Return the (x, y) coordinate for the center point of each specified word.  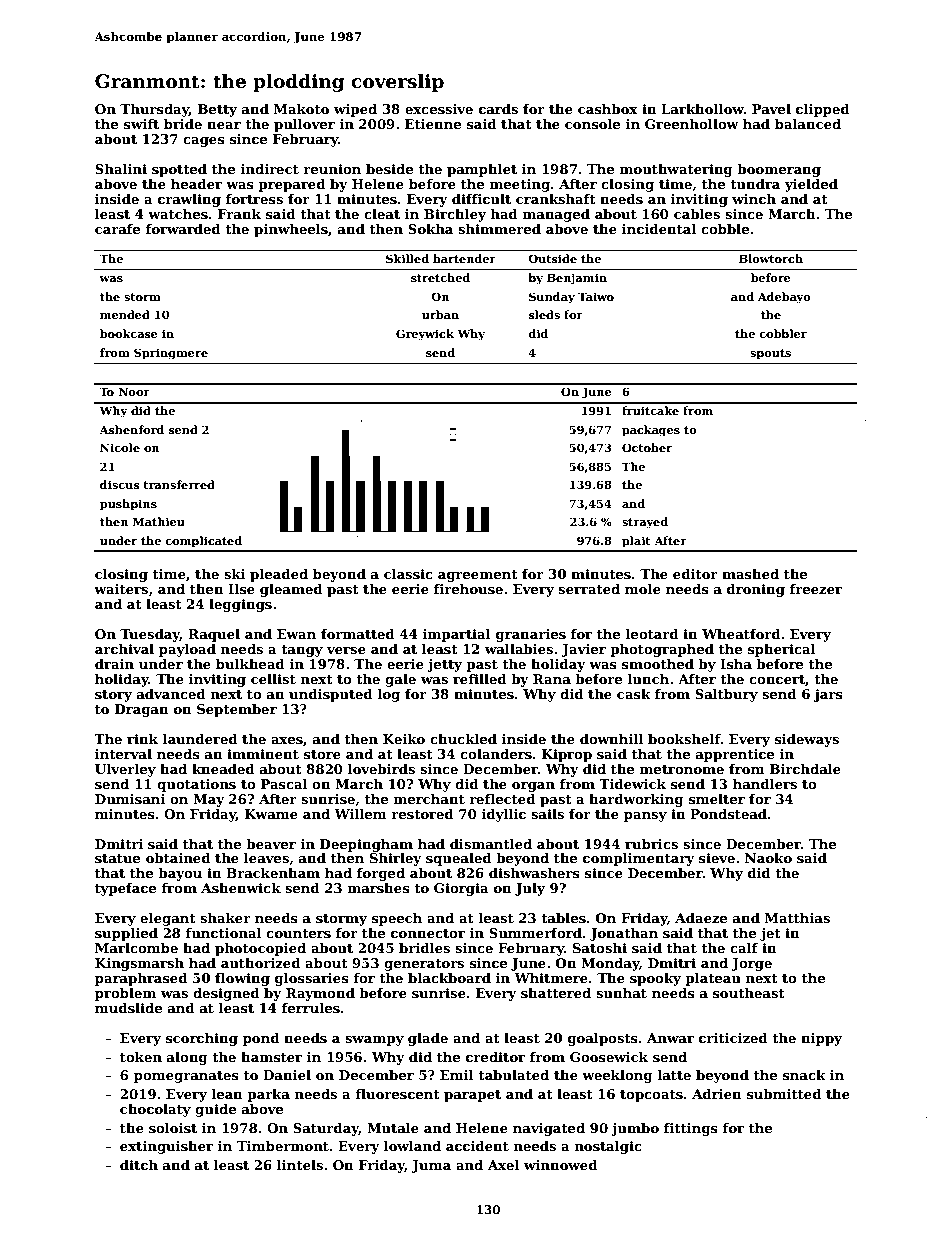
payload (187, 650)
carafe (117, 229)
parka (268, 1095)
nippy (821, 1039)
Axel (503, 1165)
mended (125, 314)
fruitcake (650, 410)
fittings (691, 1129)
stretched (440, 277)
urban (440, 314)
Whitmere (551, 978)
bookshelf (684, 739)
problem (125, 994)
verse (346, 650)
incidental (659, 229)
